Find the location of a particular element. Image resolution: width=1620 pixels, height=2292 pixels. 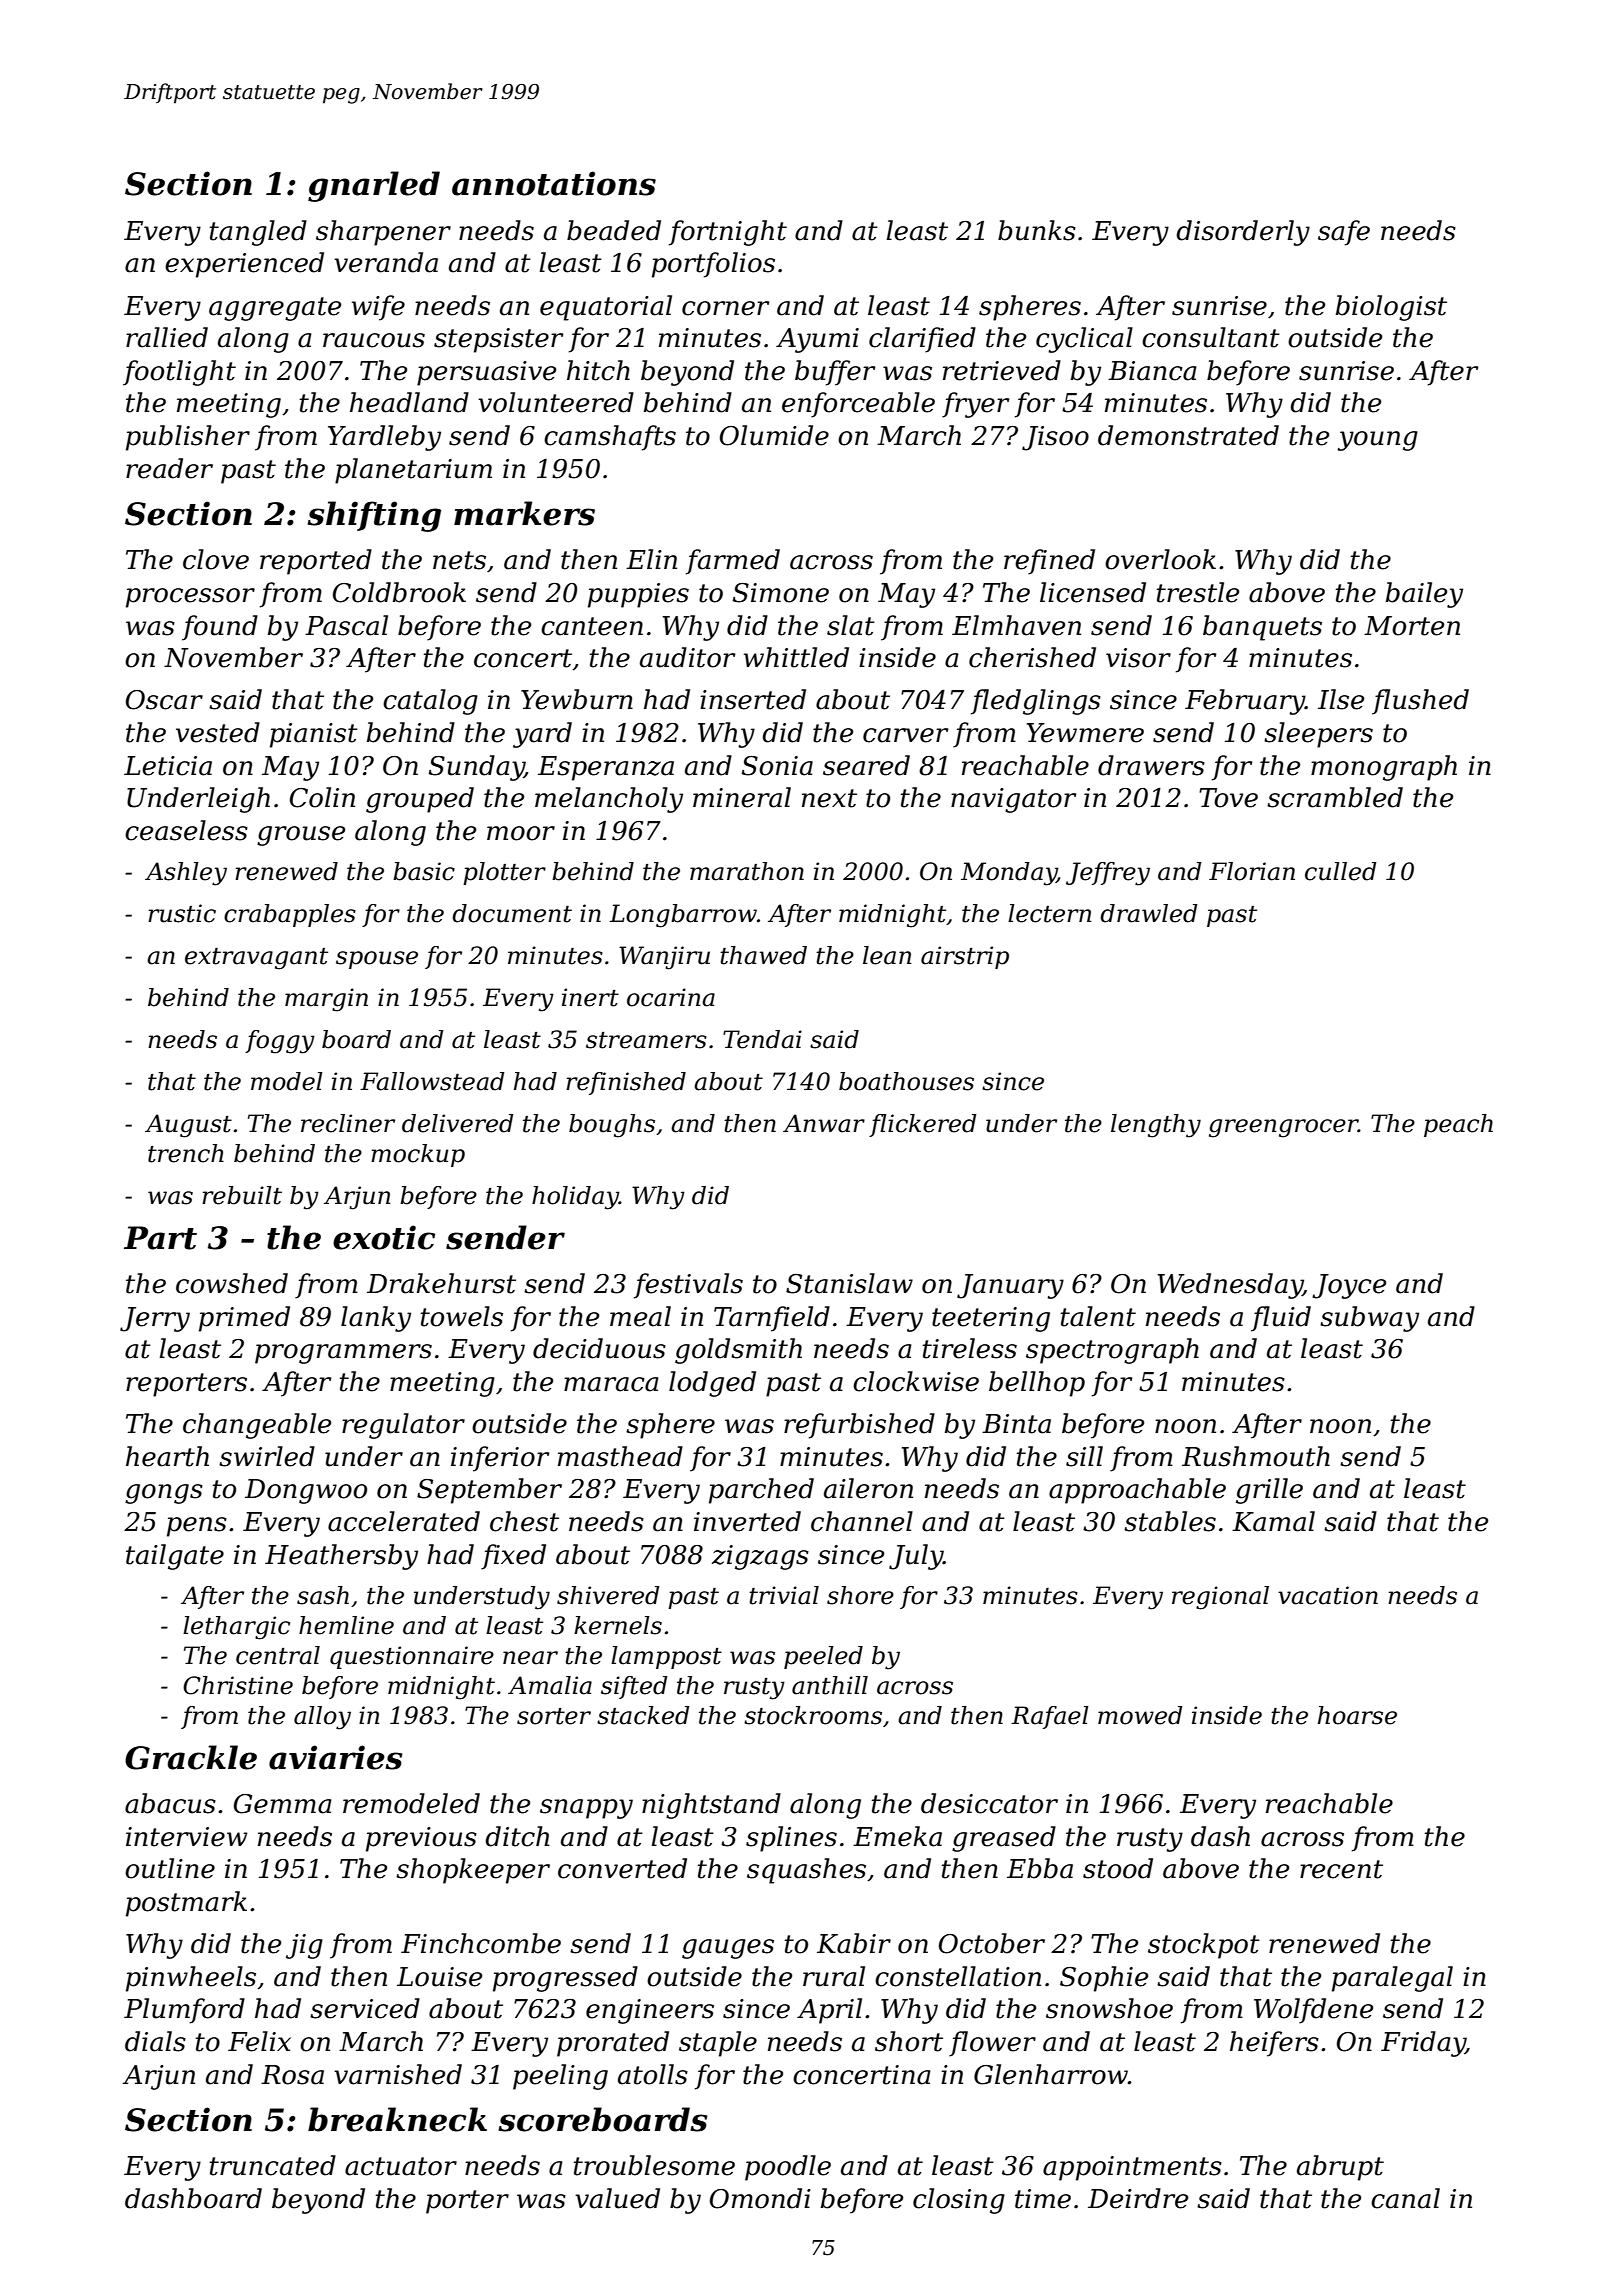

lean is located at coordinates (887, 955).
